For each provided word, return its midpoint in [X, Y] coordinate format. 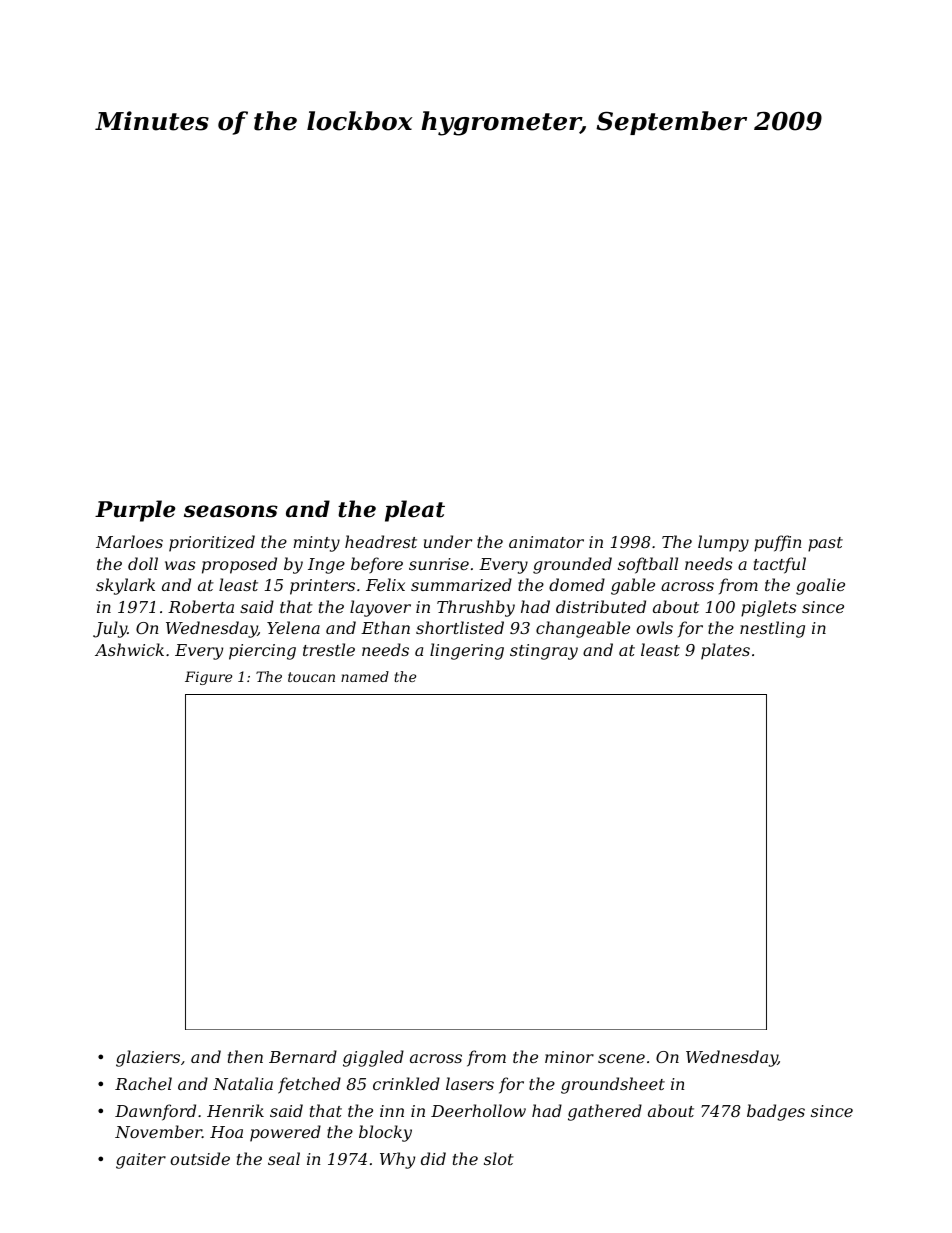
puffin [778, 543]
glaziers [148, 1058]
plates [725, 651]
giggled [373, 1058]
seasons [231, 511]
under [448, 541]
